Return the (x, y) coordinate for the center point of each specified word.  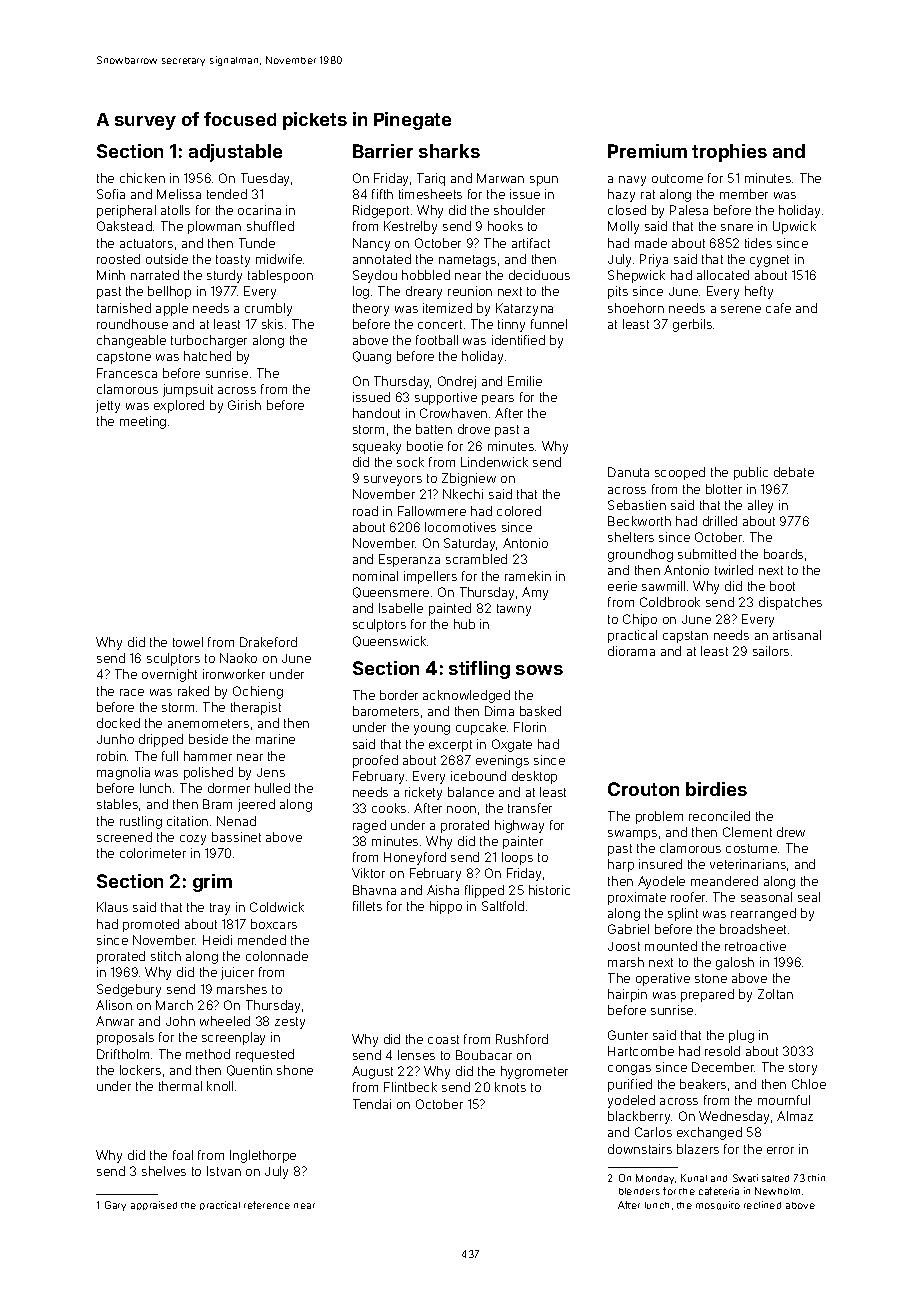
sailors (771, 651)
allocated (723, 275)
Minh (111, 275)
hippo (446, 907)
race (132, 692)
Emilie (525, 381)
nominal (375, 576)
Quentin (249, 1070)
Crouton (643, 789)
